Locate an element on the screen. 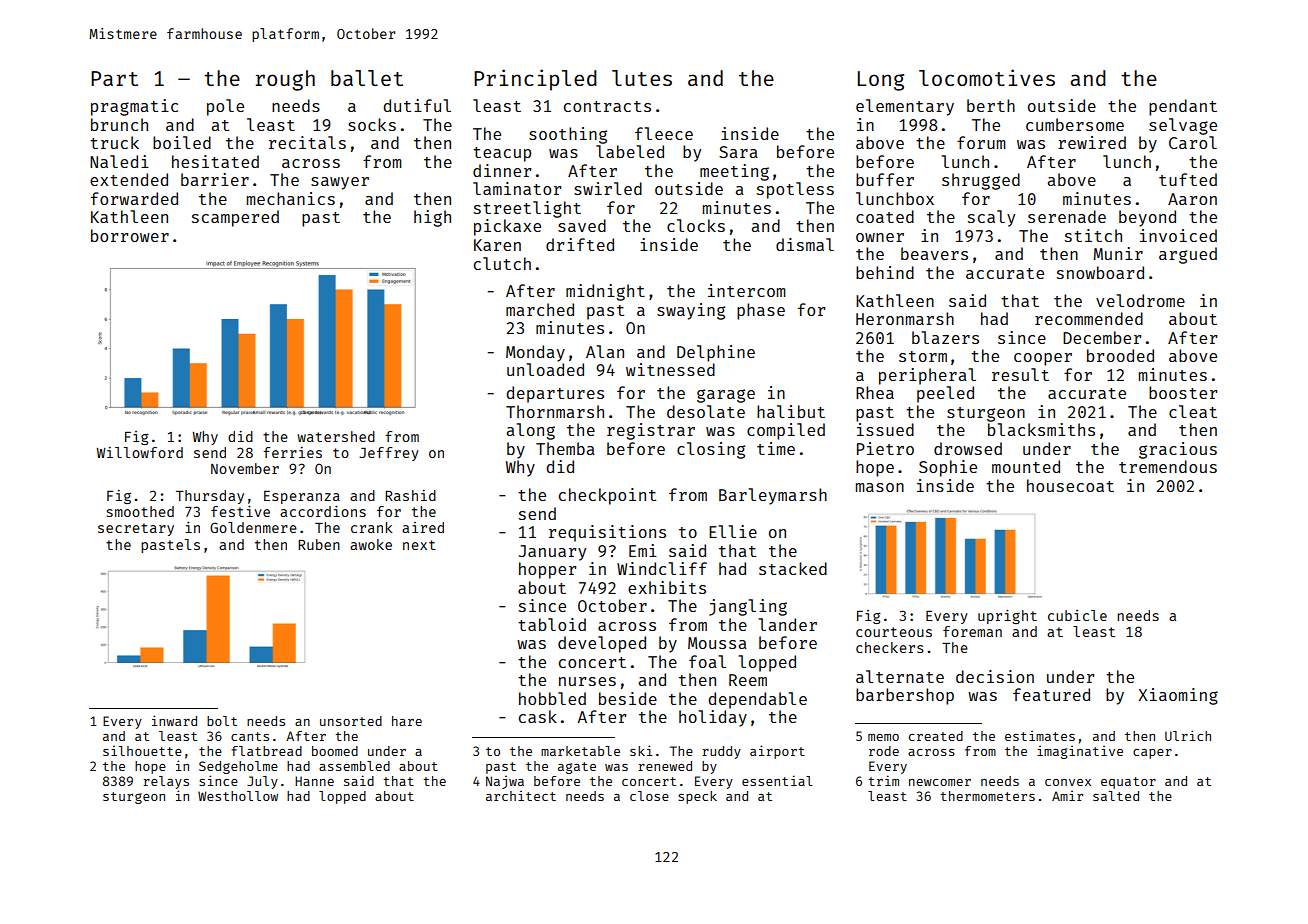 The width and height of the screenshot is (1308, 924). extended is located at coordinates (129, 179).
